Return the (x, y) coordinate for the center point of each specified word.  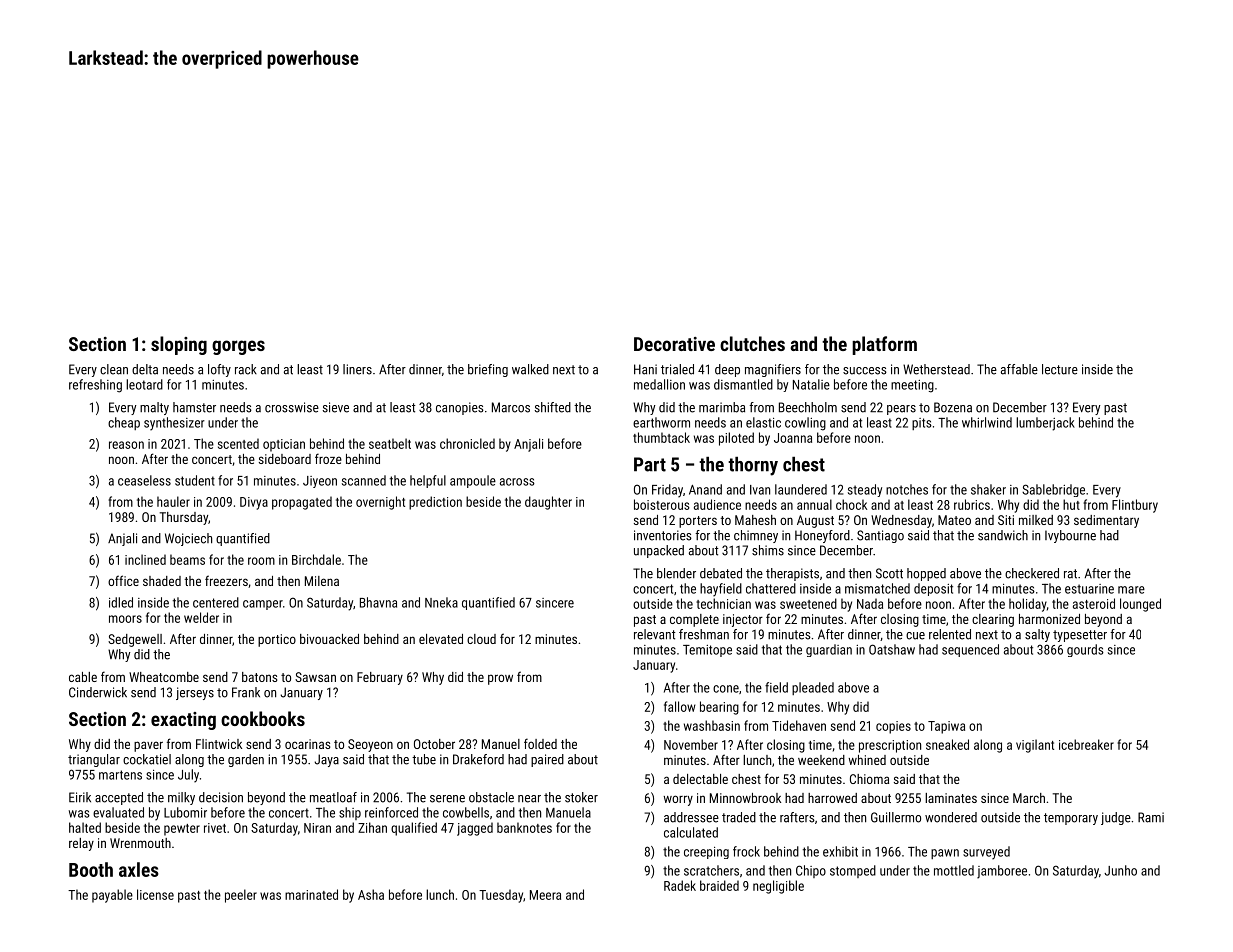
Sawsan (315, 677)
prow (500, 679)
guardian (829, 650)
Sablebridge (1053, 490)
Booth (91, 869)
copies (893, 727)
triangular (94, 760)
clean (114, 369)
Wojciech (188, 539)
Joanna (793, 438)
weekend (821, 760)
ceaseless (144, 480)
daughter (548, 503)
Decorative (674, 344)
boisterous (662, 504)
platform (884, 345)
